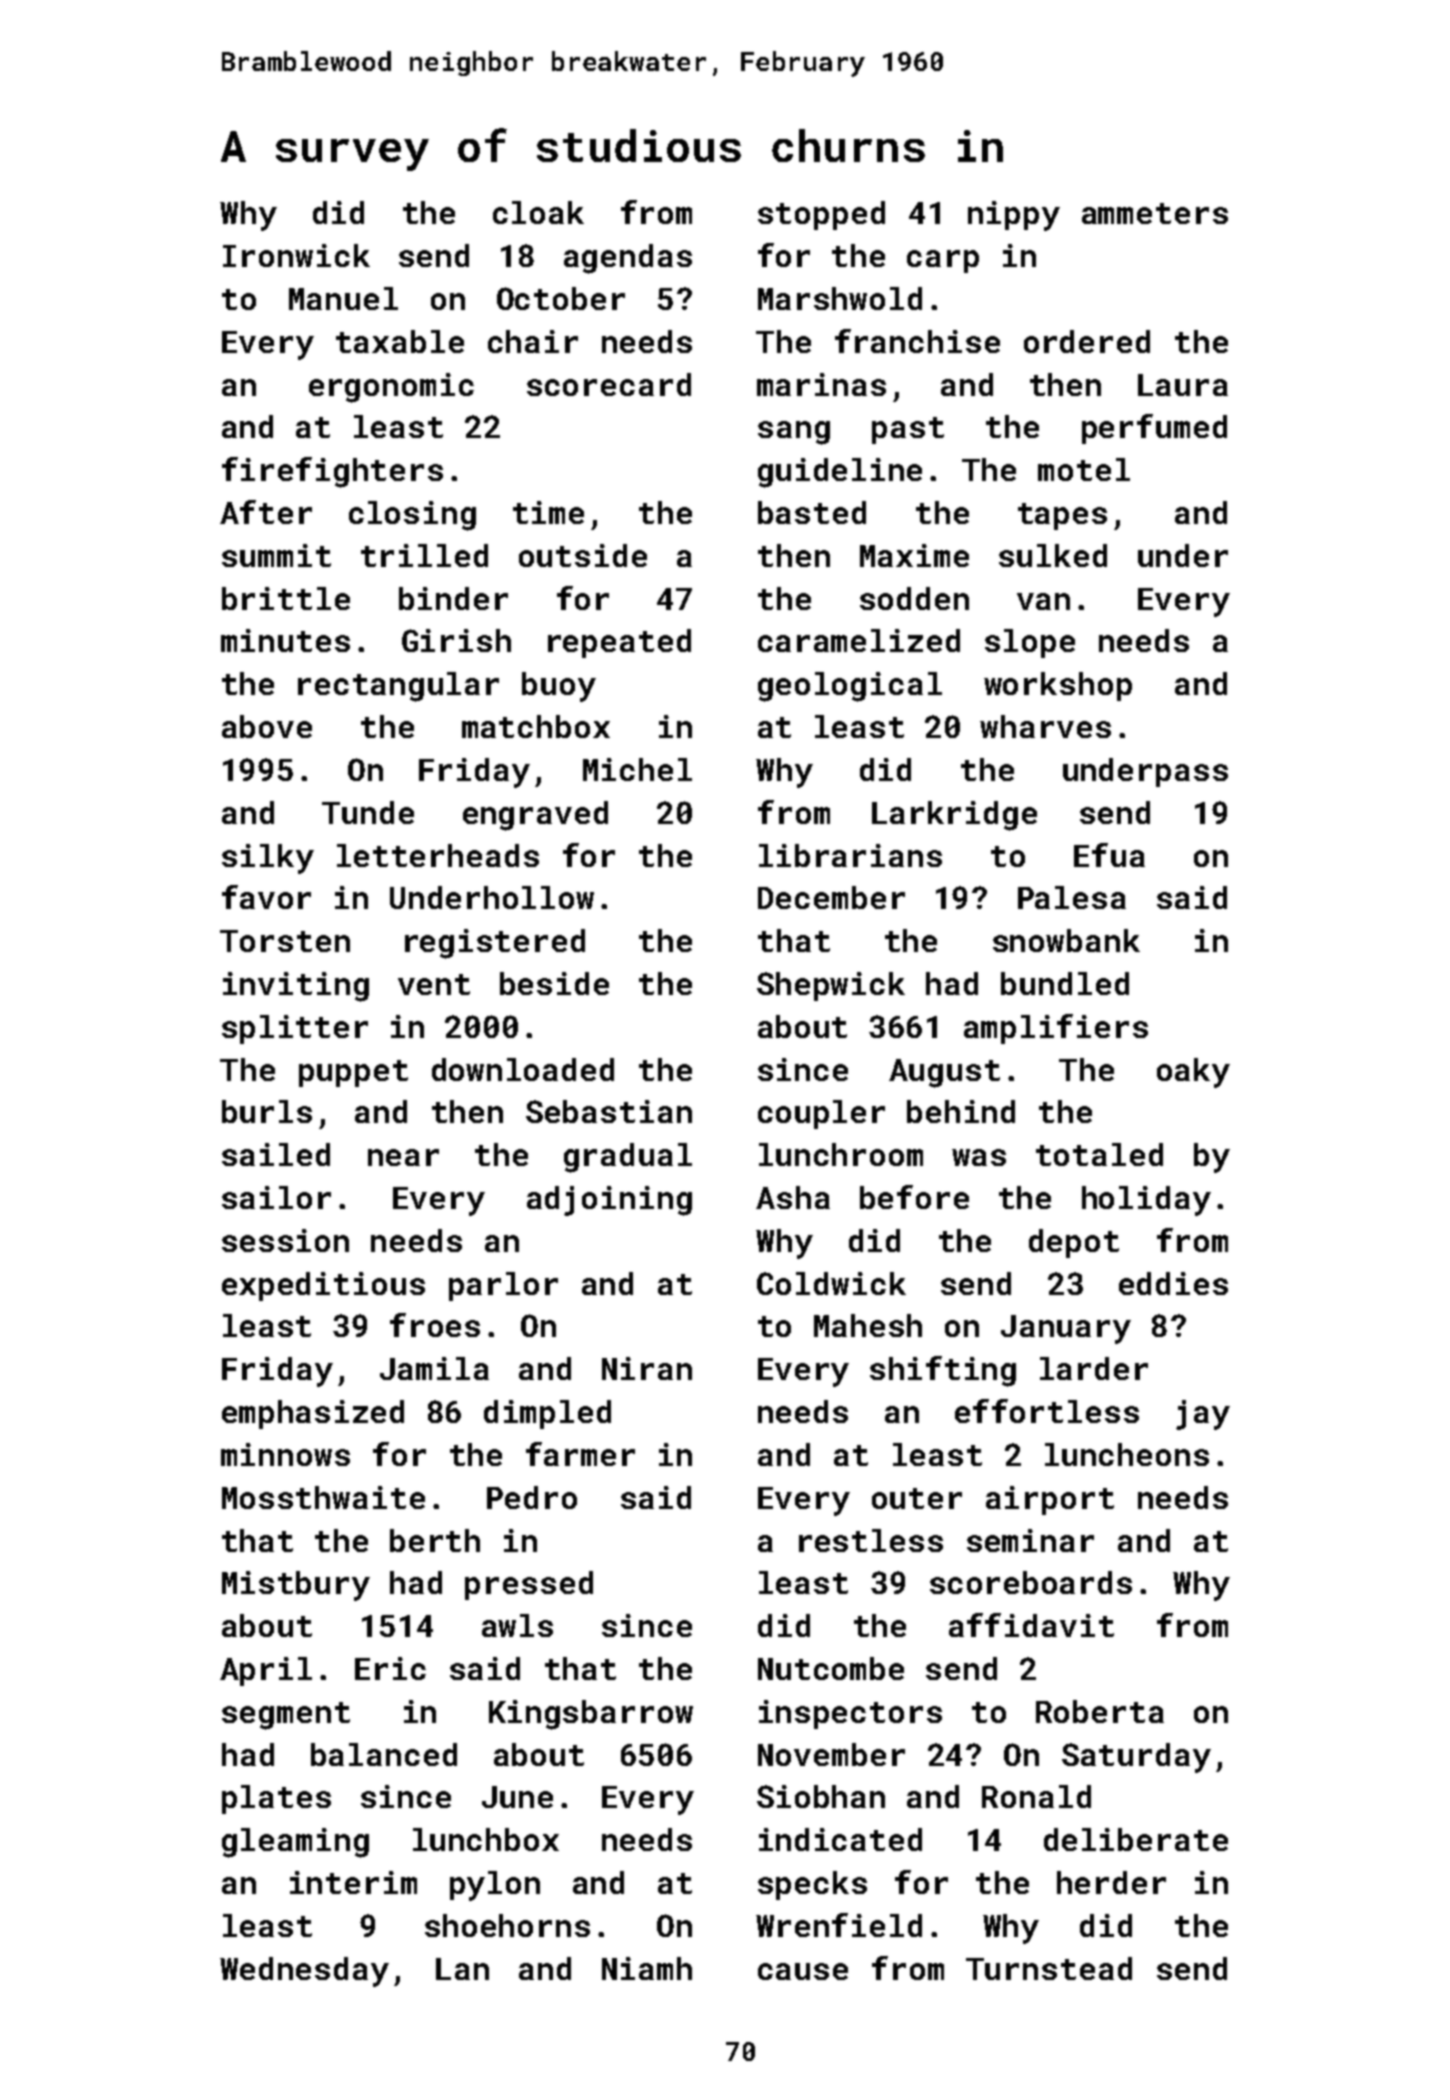  What do you see at coordinates (1058, 686) in the document?
I see `workshop` at bounding box center [1058, 686].
